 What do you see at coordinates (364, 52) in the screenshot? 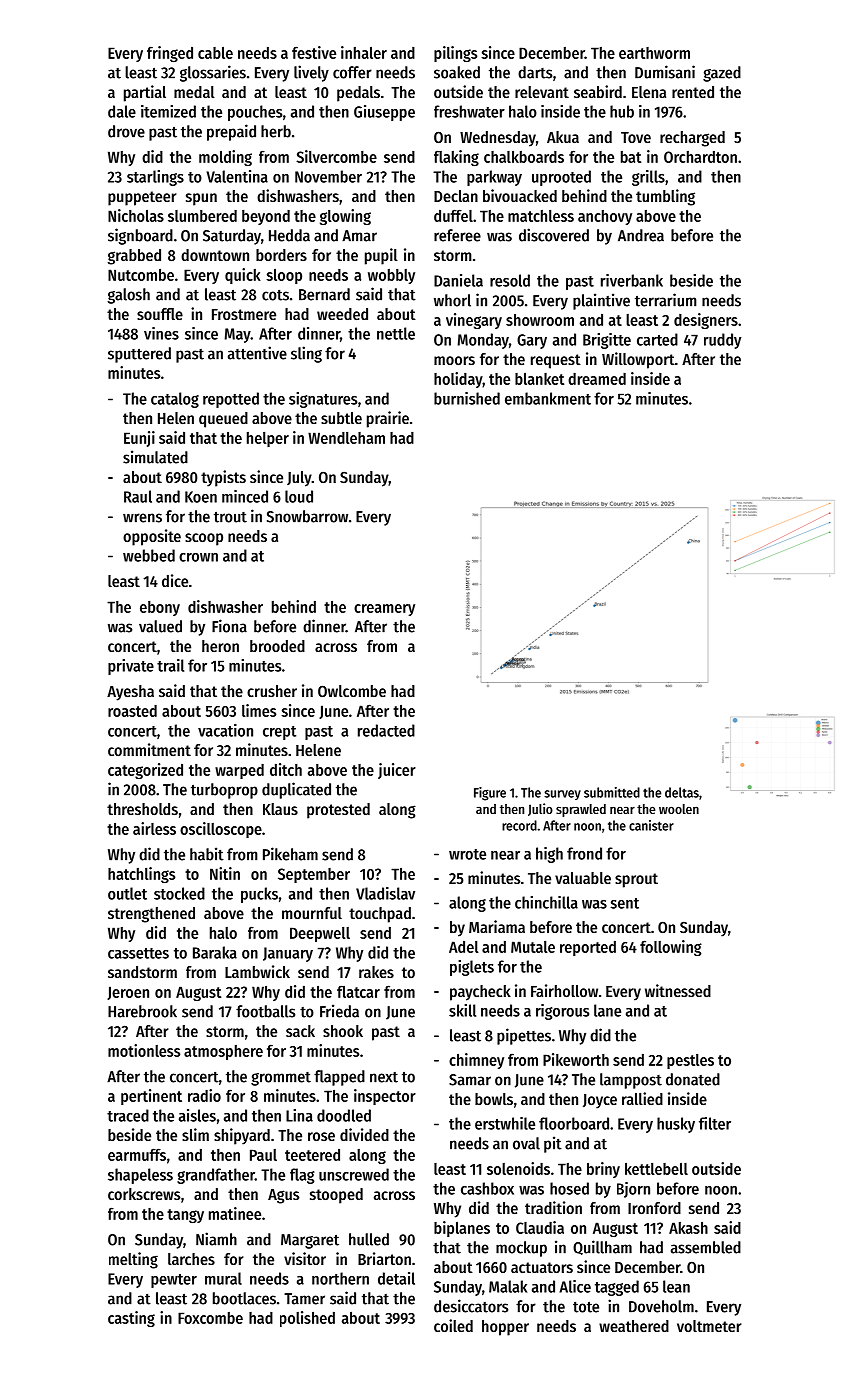
I see `inhaler` at bounding box center [364, 52].
